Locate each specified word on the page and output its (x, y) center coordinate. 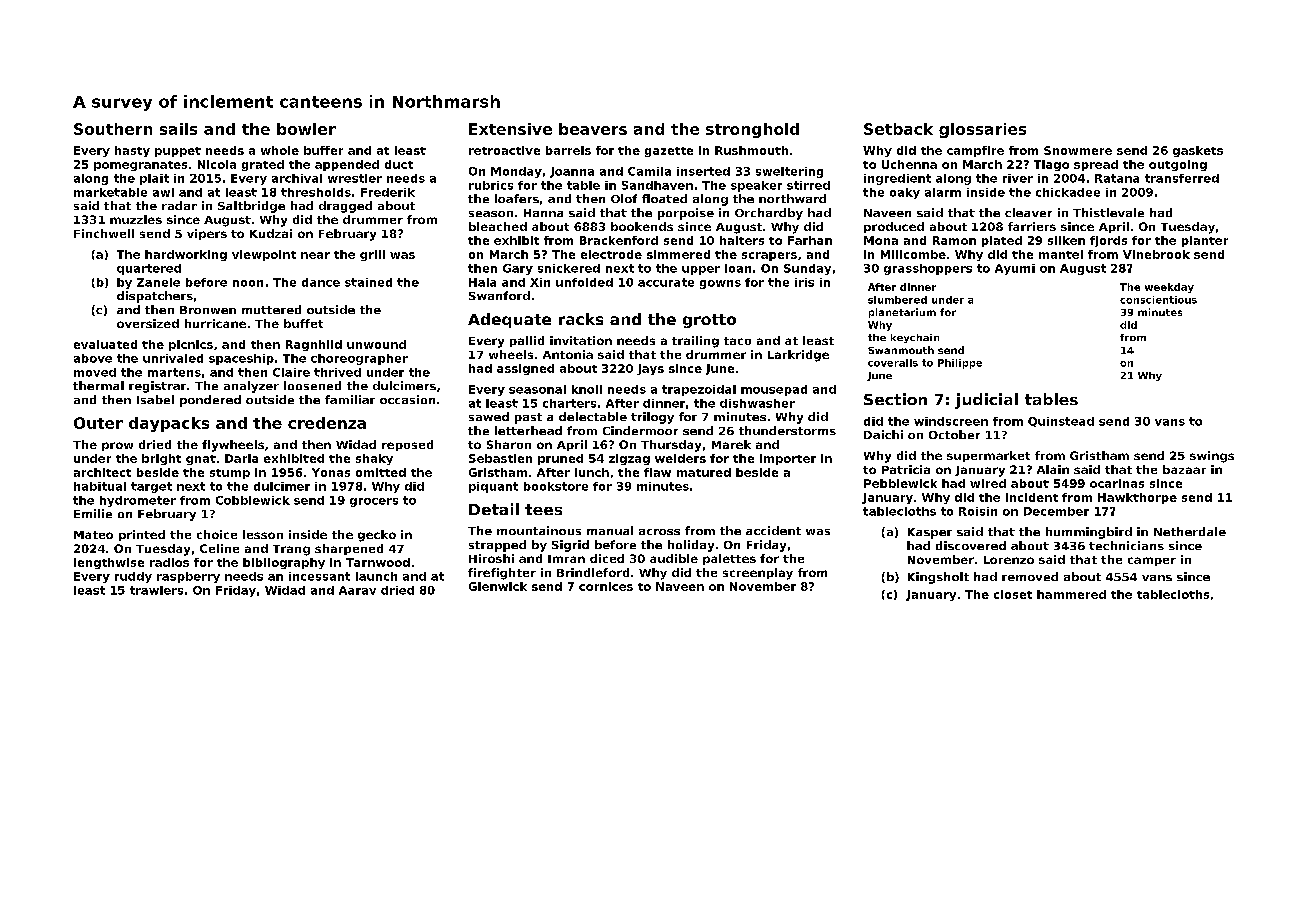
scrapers (769, 256)
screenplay (758, 574)
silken (1066, 240)
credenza (327, 423)
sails (178, 129)
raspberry (188, 577)
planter (1205, 241)
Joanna (572, 172)
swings (1212, 457)
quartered (149, 269)
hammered (1071, 594)
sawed (489, 416)
